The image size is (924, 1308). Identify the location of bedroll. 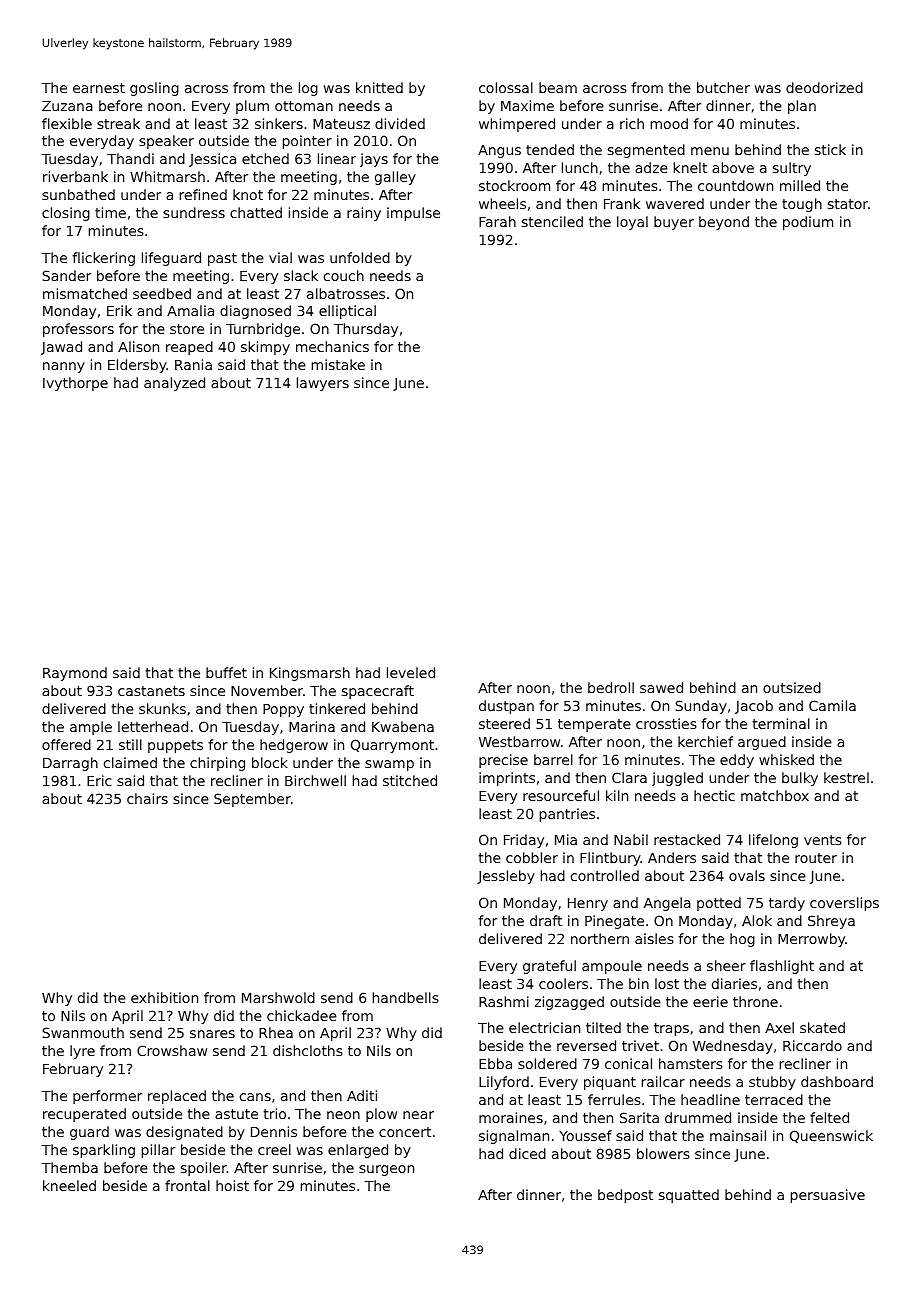
(611, 687).
